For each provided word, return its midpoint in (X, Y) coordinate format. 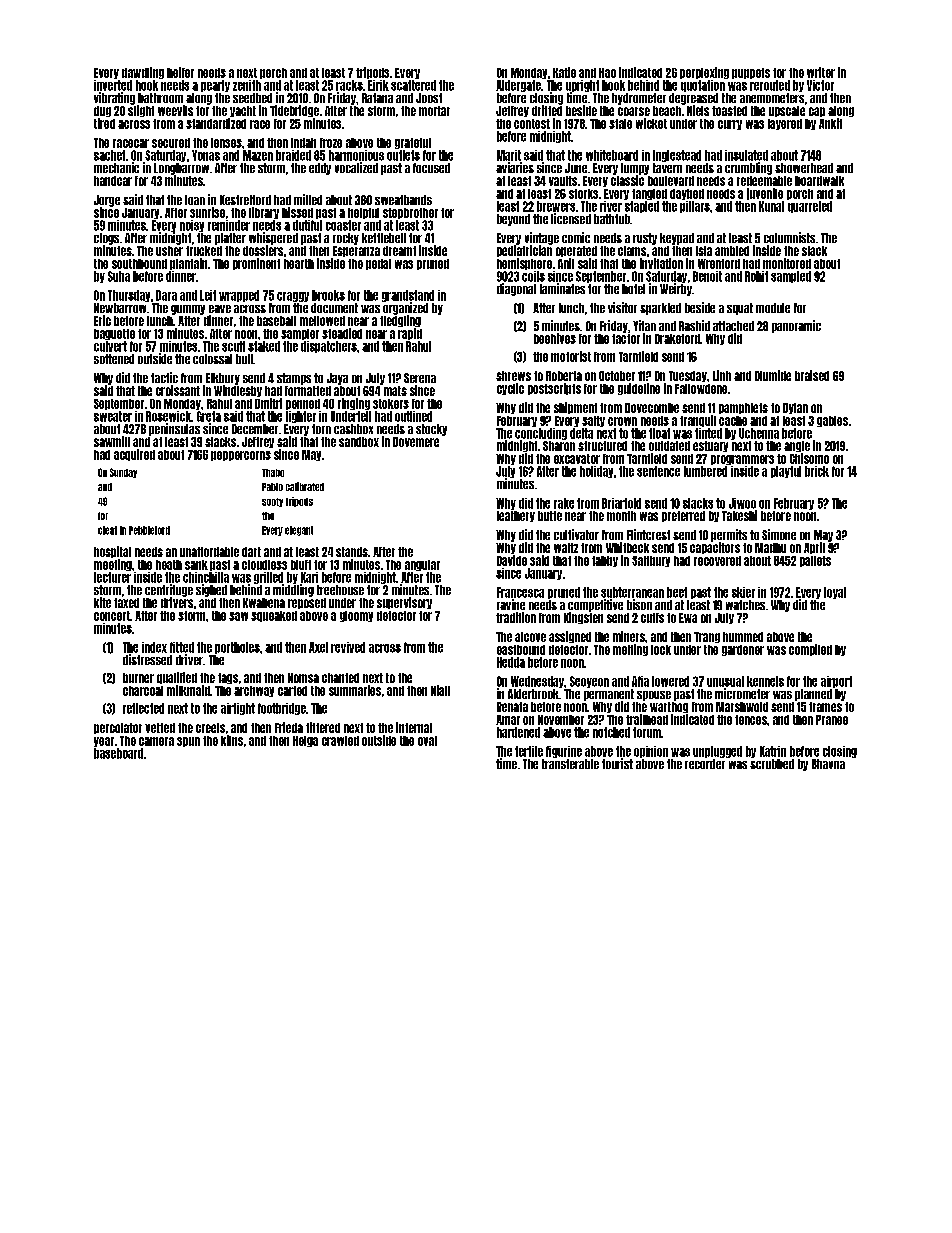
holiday (596, 472)
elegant (299, 531)
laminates (562, 288)
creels (210, 728)
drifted (547, 110)
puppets (751, 73)
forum (647, 732)
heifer (180, 72)
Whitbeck (627, 547)
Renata (512, 707)
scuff (233, 346)
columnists (789, 237)
